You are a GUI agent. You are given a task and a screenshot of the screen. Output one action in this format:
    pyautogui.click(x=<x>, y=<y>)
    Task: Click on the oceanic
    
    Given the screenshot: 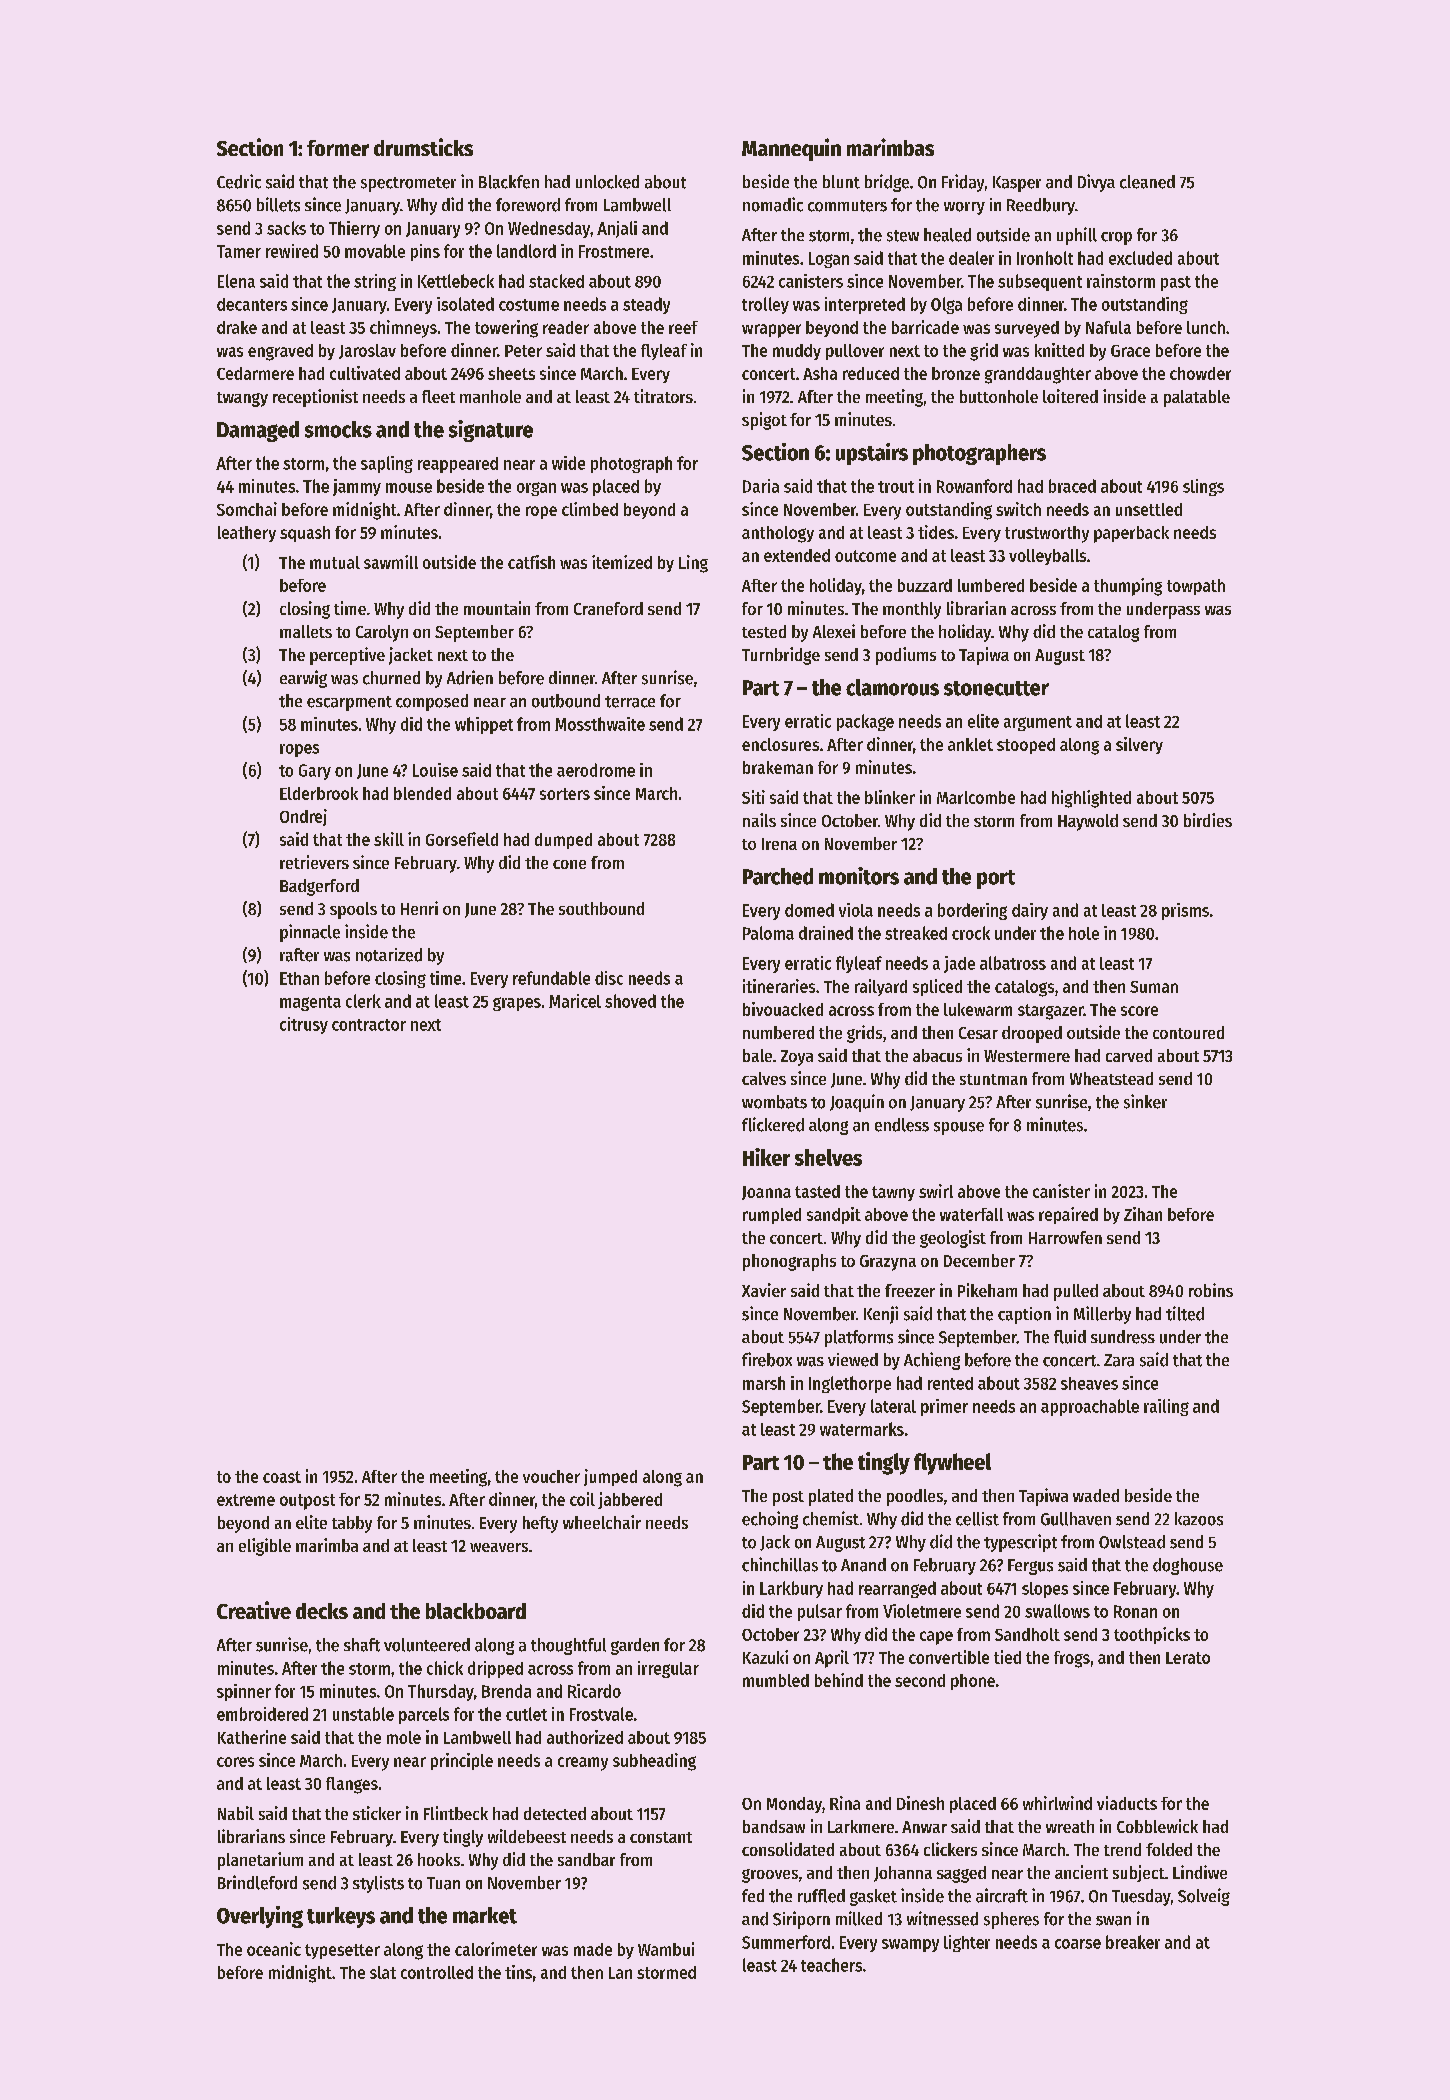 What is the action you would take?
    pyautogui.click(x=274, y=1949)
